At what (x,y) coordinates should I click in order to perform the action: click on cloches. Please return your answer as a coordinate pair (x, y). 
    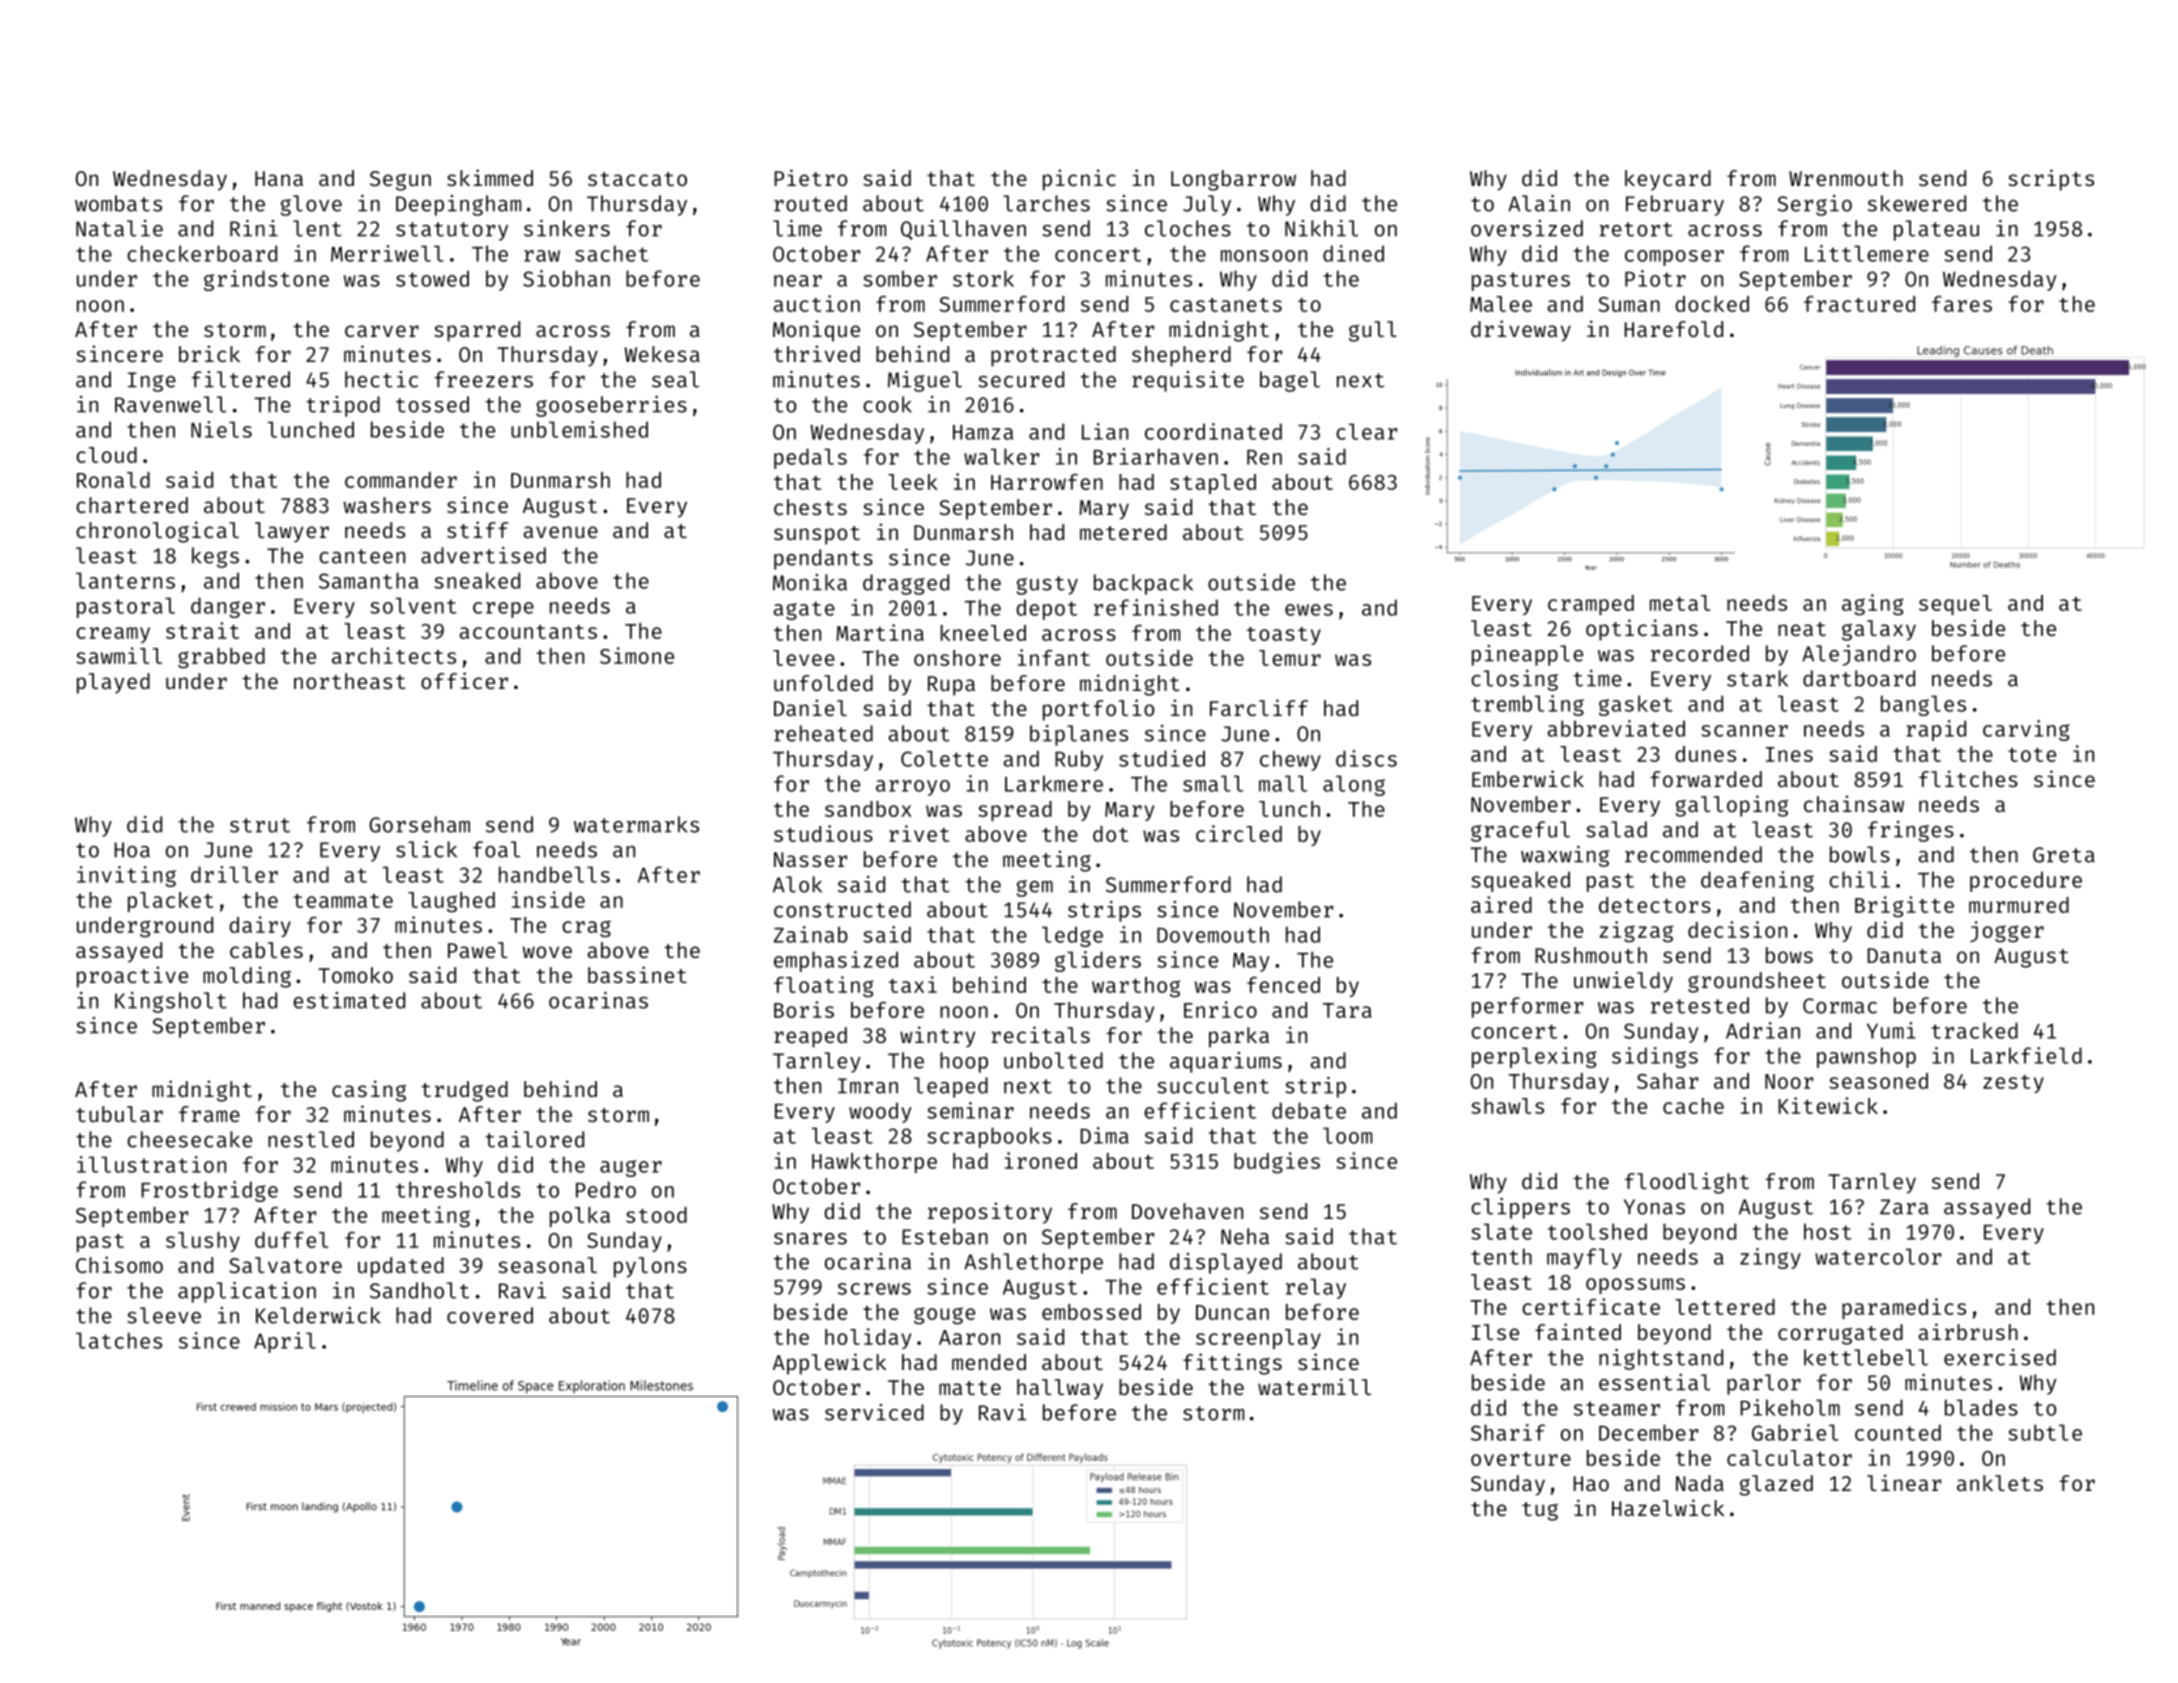
    Looking at the image, I should click on (1188, 228).
